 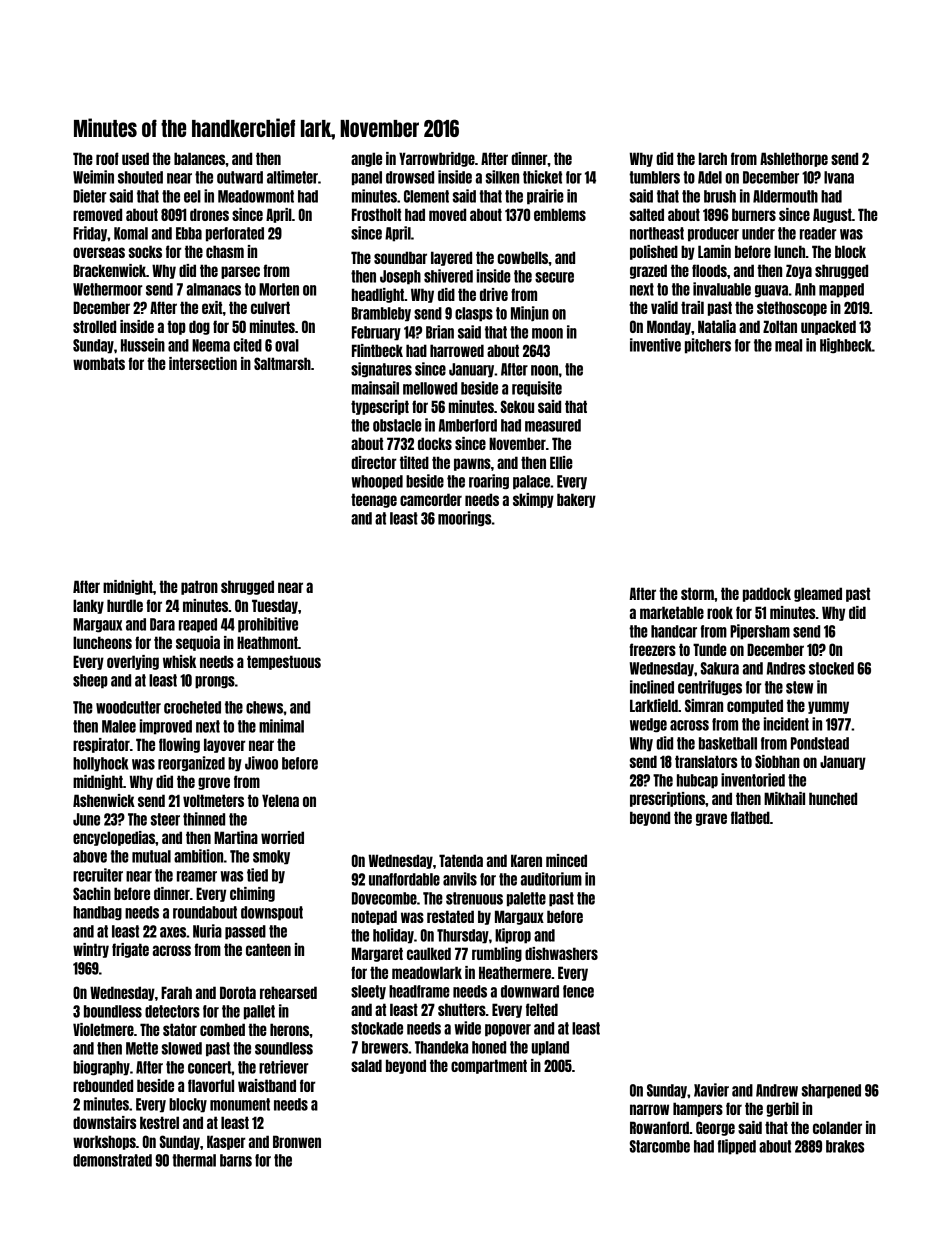 I want to click on Friday, so click(x=90, y=234).
